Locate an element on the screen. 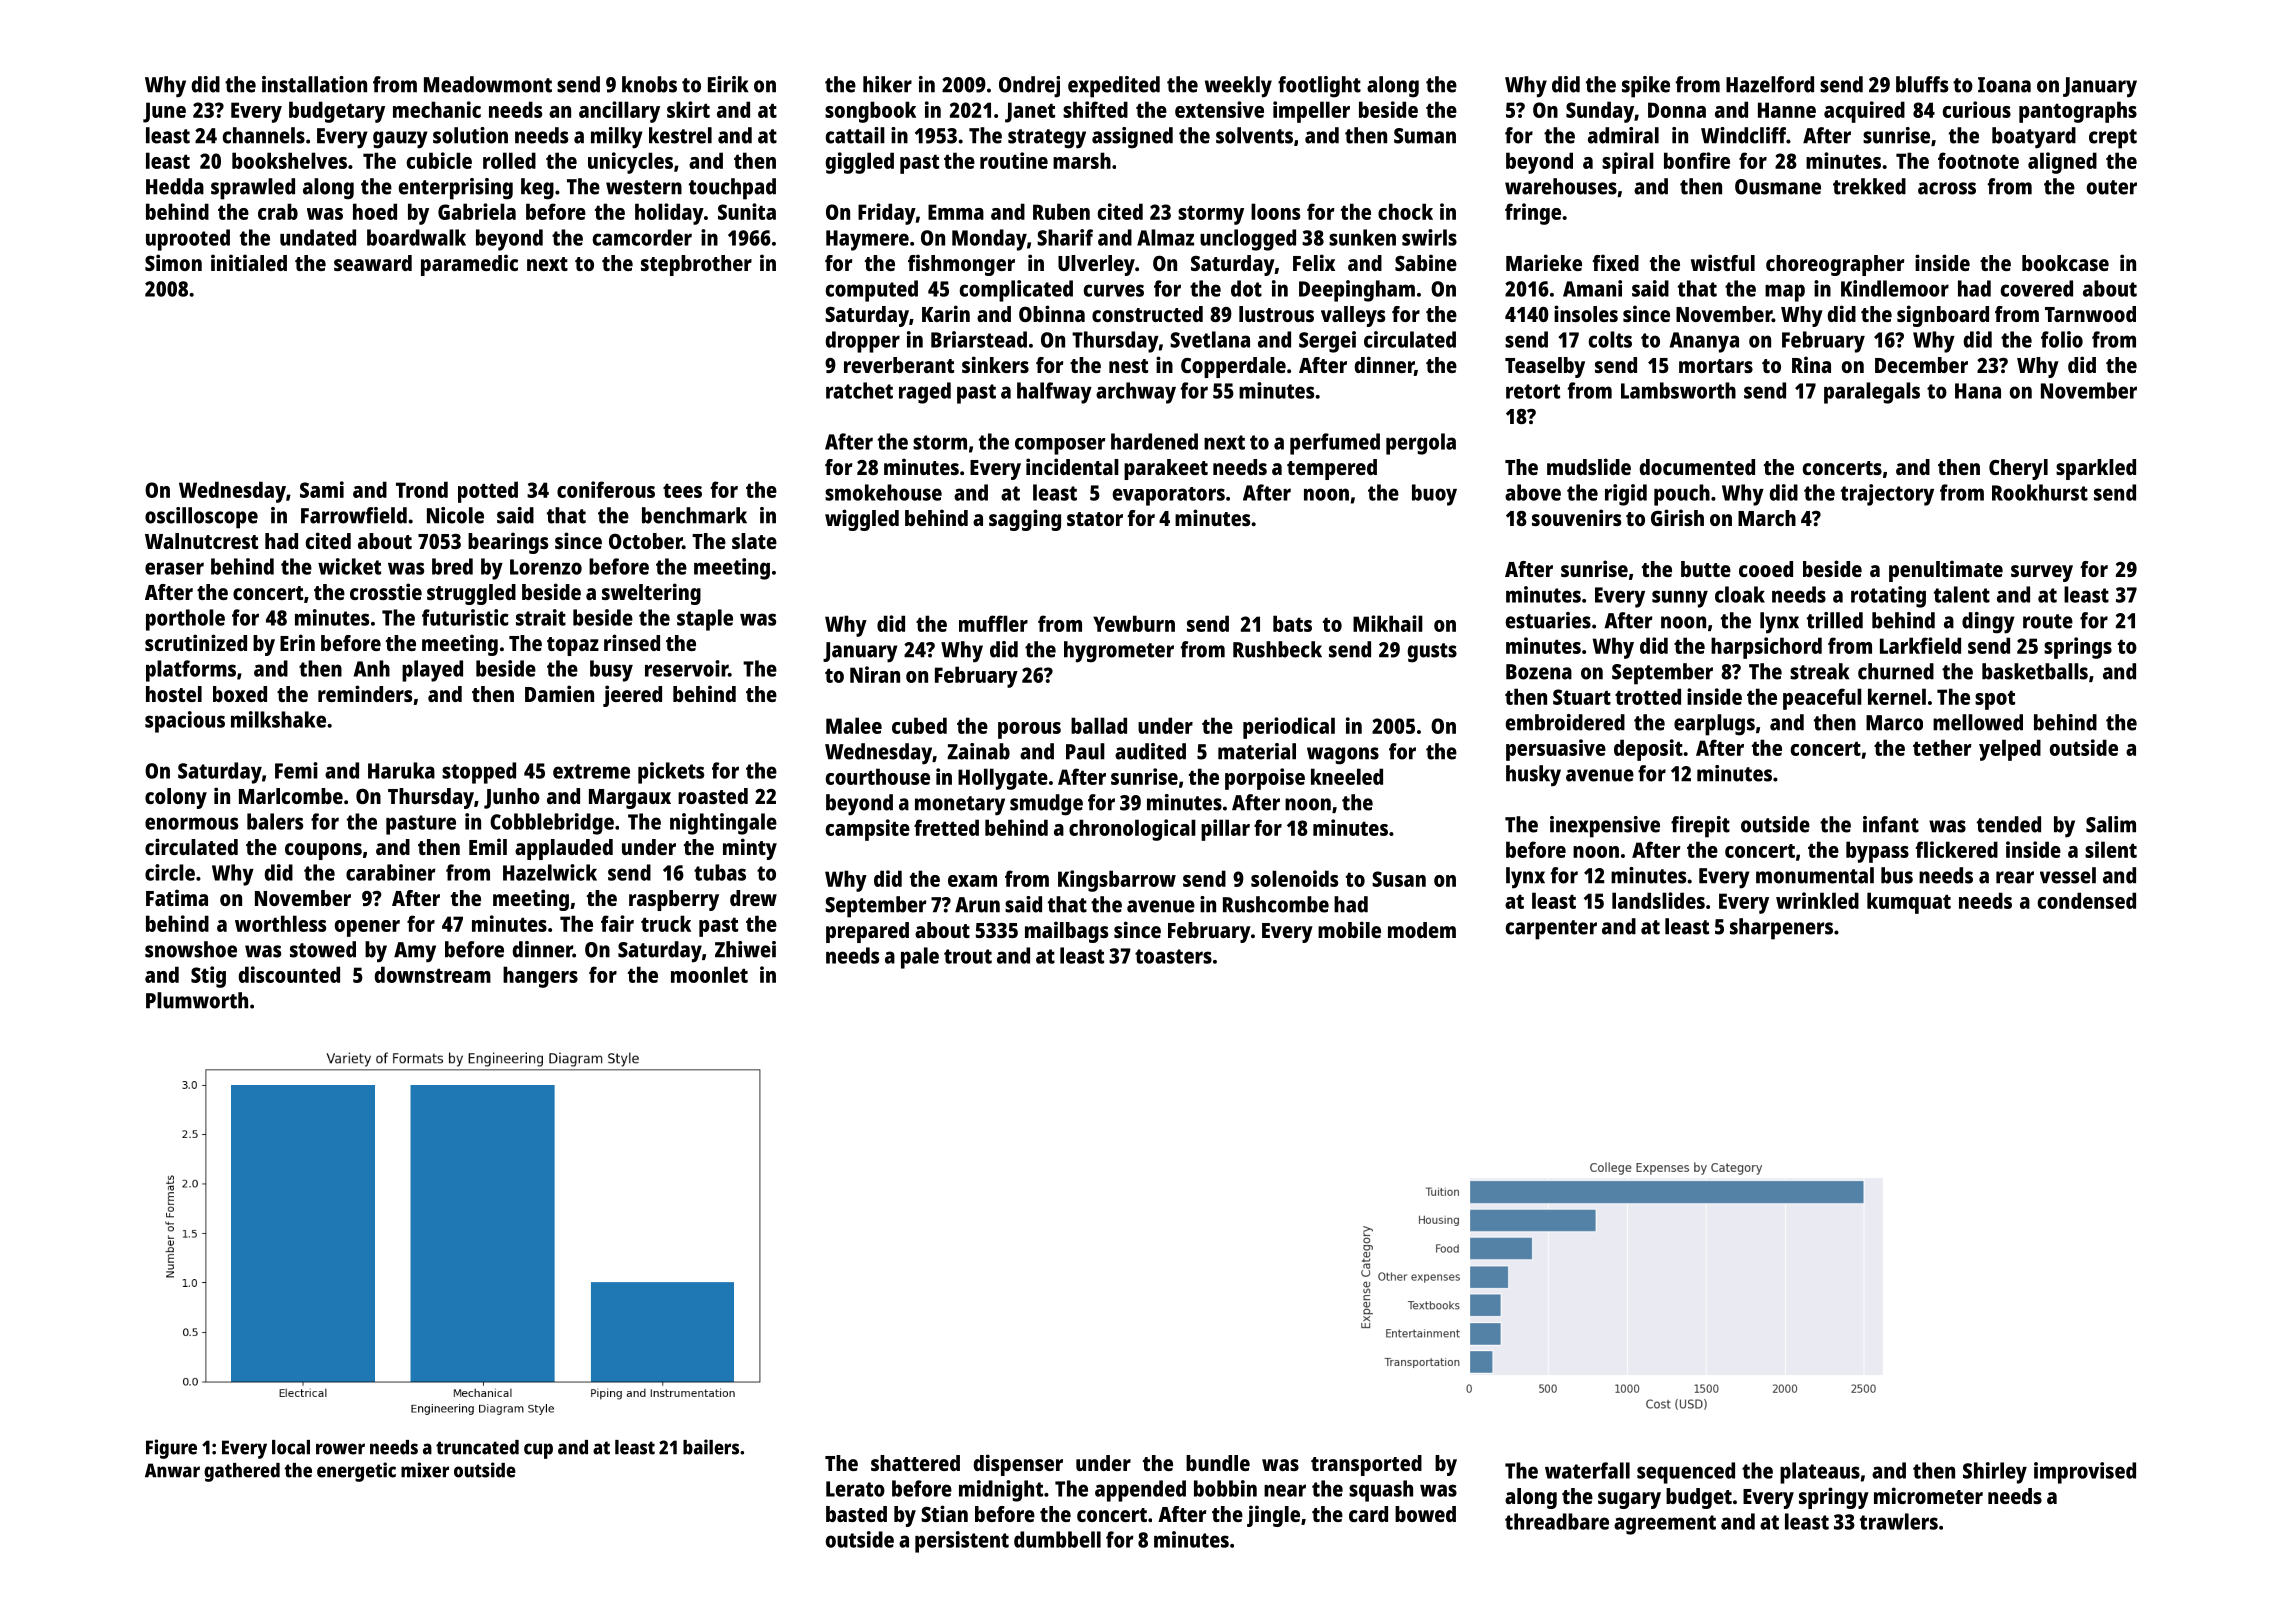 The height and width of the screenshot is (1614, 2282). footlight is located at coordinates (1319, 87).
